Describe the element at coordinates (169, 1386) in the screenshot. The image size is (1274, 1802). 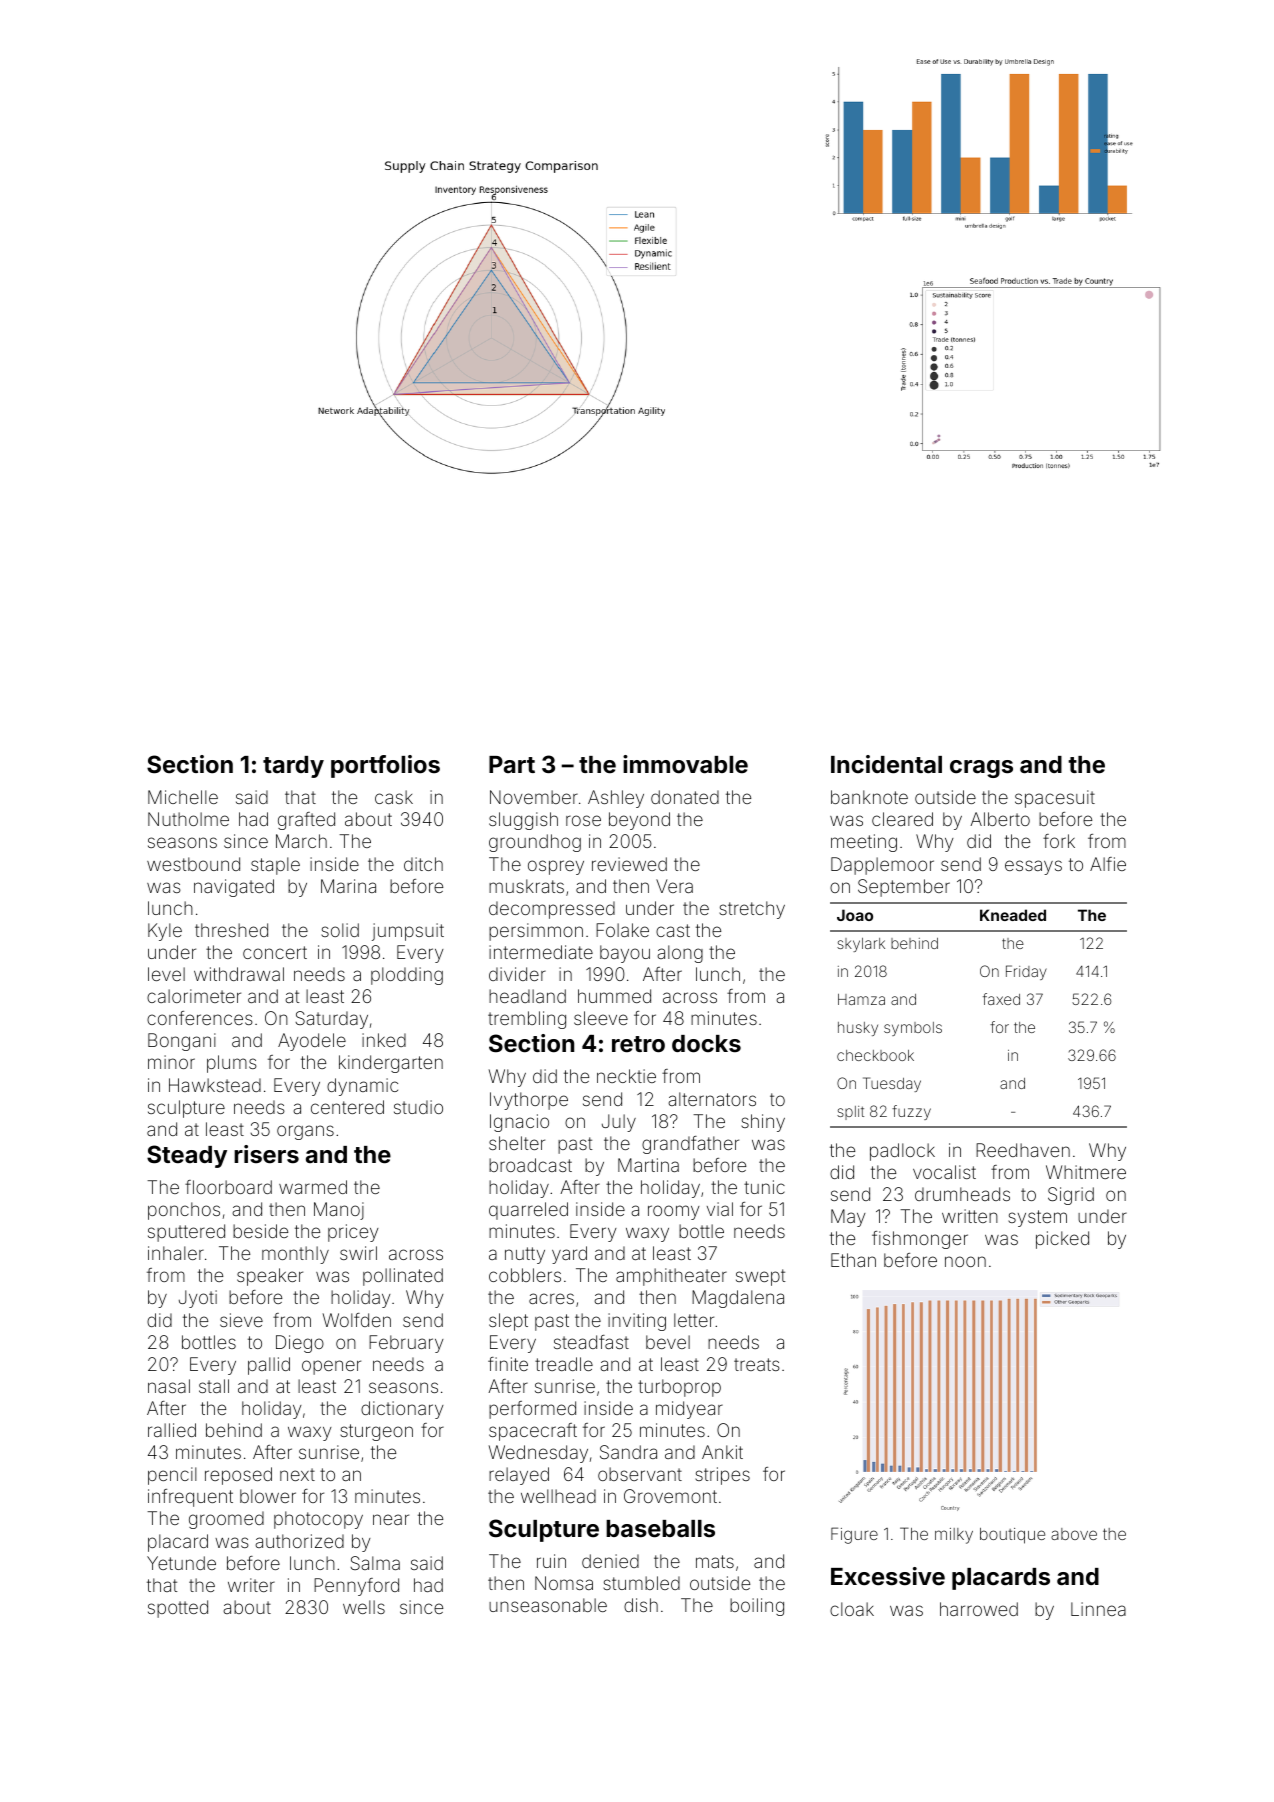
I see `nasal` at that location.
